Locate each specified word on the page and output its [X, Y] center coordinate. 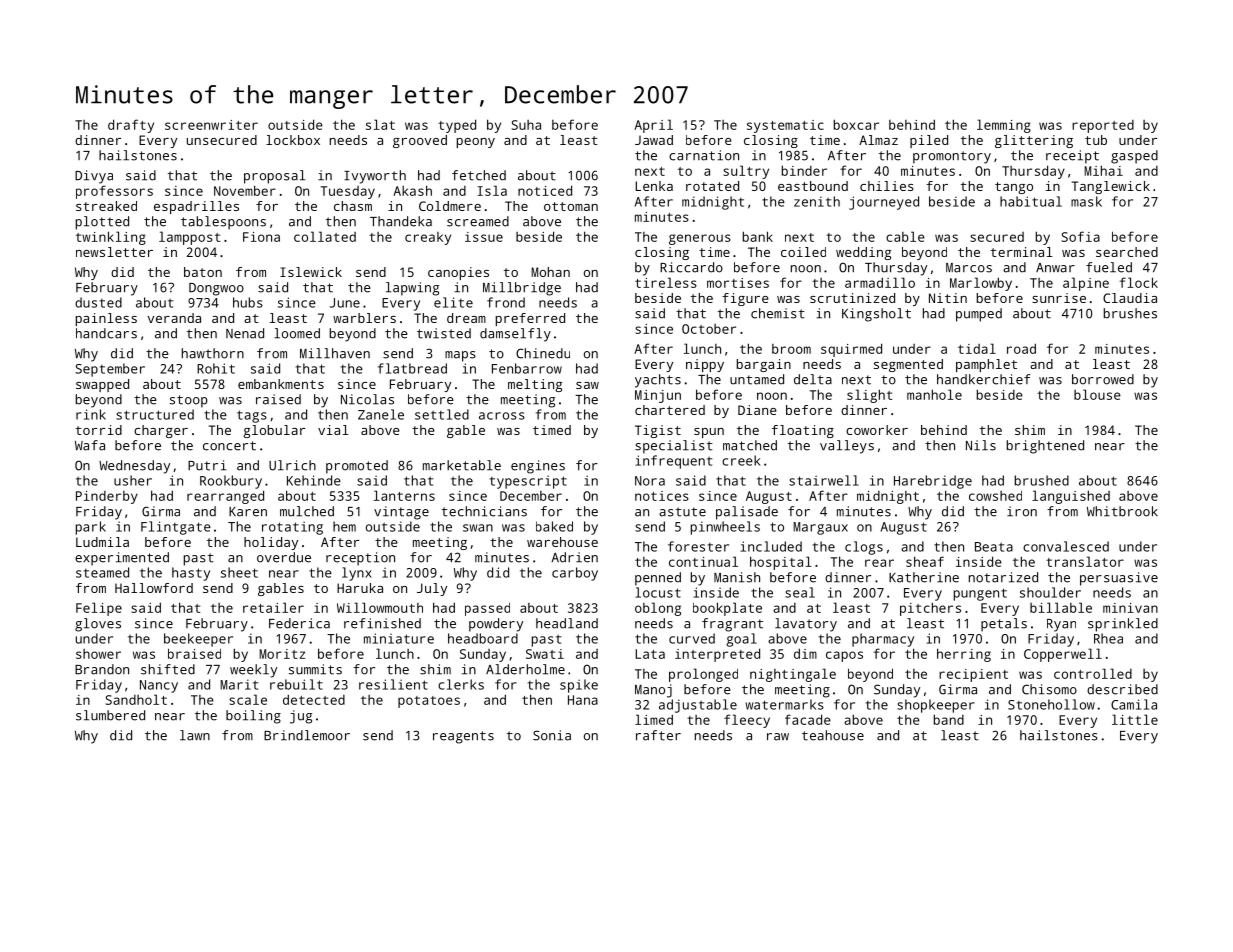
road [1021, 348]
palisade [747, 513]
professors [114, 192]
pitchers [930, 609]
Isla [492, 190]
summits [315, 669]
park [91, 528]
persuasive [1119, 579]
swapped [102, 385]
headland [567, 623]
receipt [1072, 157]
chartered [670, 410]
